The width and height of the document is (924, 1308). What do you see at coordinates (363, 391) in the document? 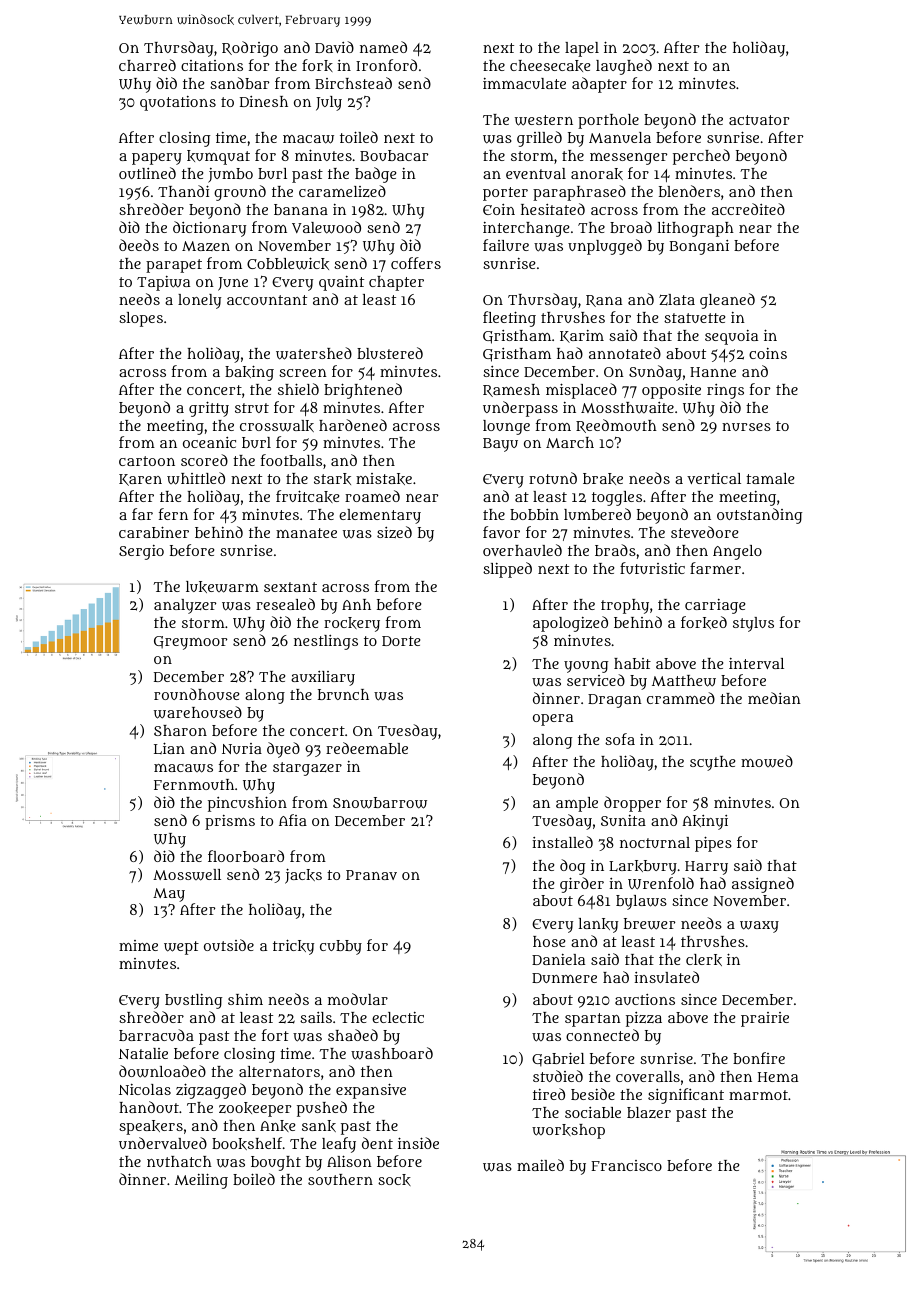
I see `brightened` at bounding box center [363, 391].
